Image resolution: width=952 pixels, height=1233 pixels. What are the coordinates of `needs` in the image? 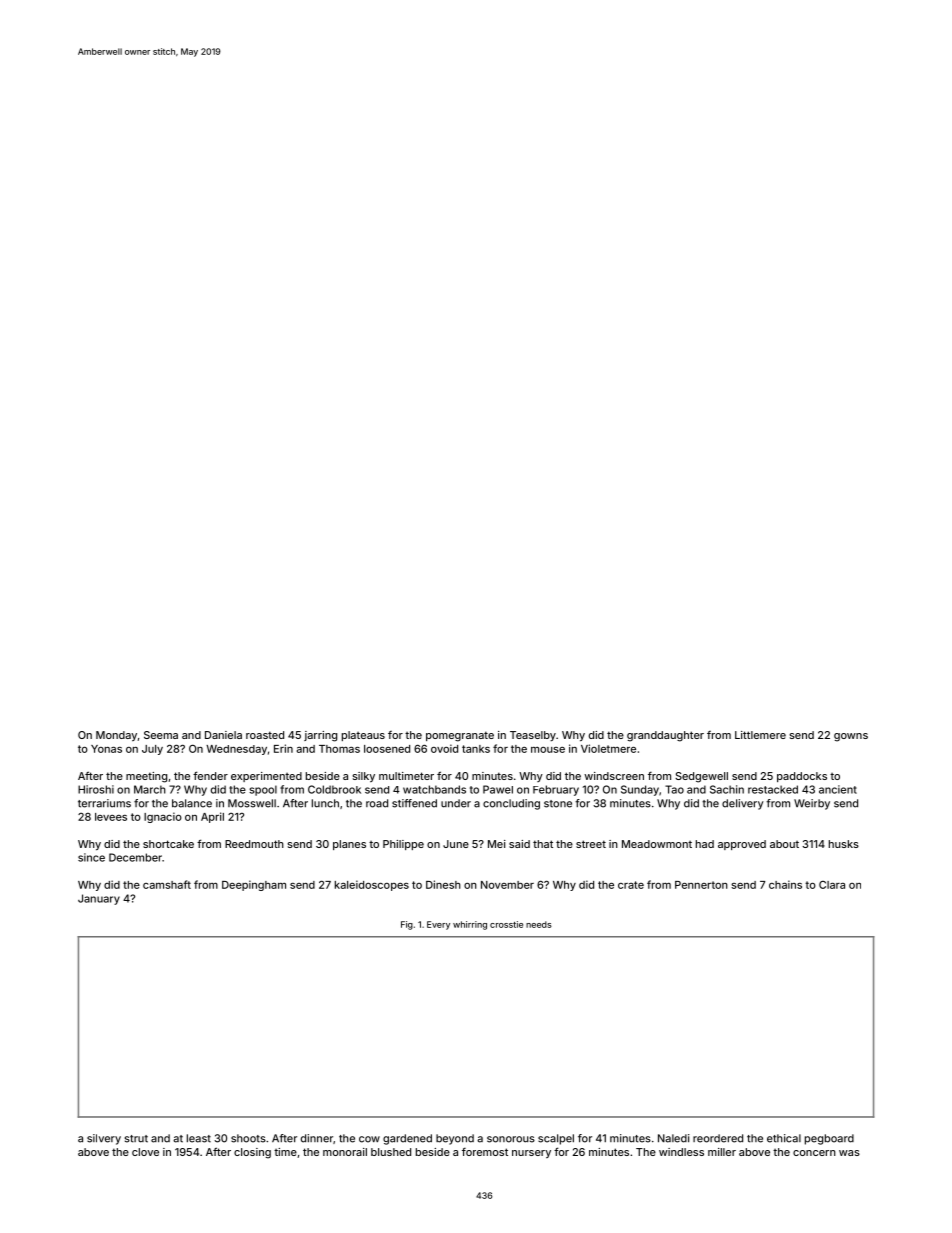 It's located at (539, 924).
